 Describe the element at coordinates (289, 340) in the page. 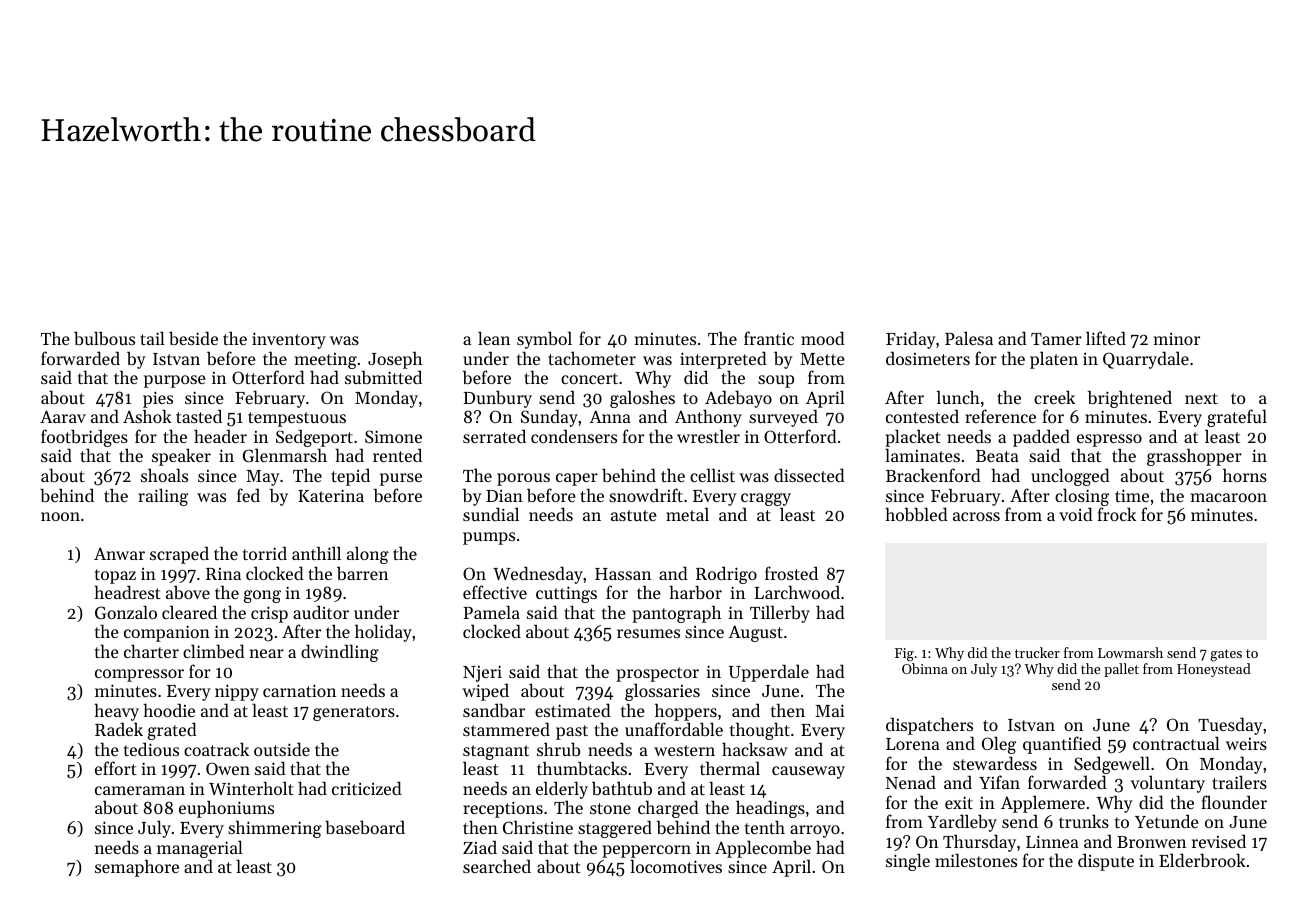

I see `inventory` at that location.
